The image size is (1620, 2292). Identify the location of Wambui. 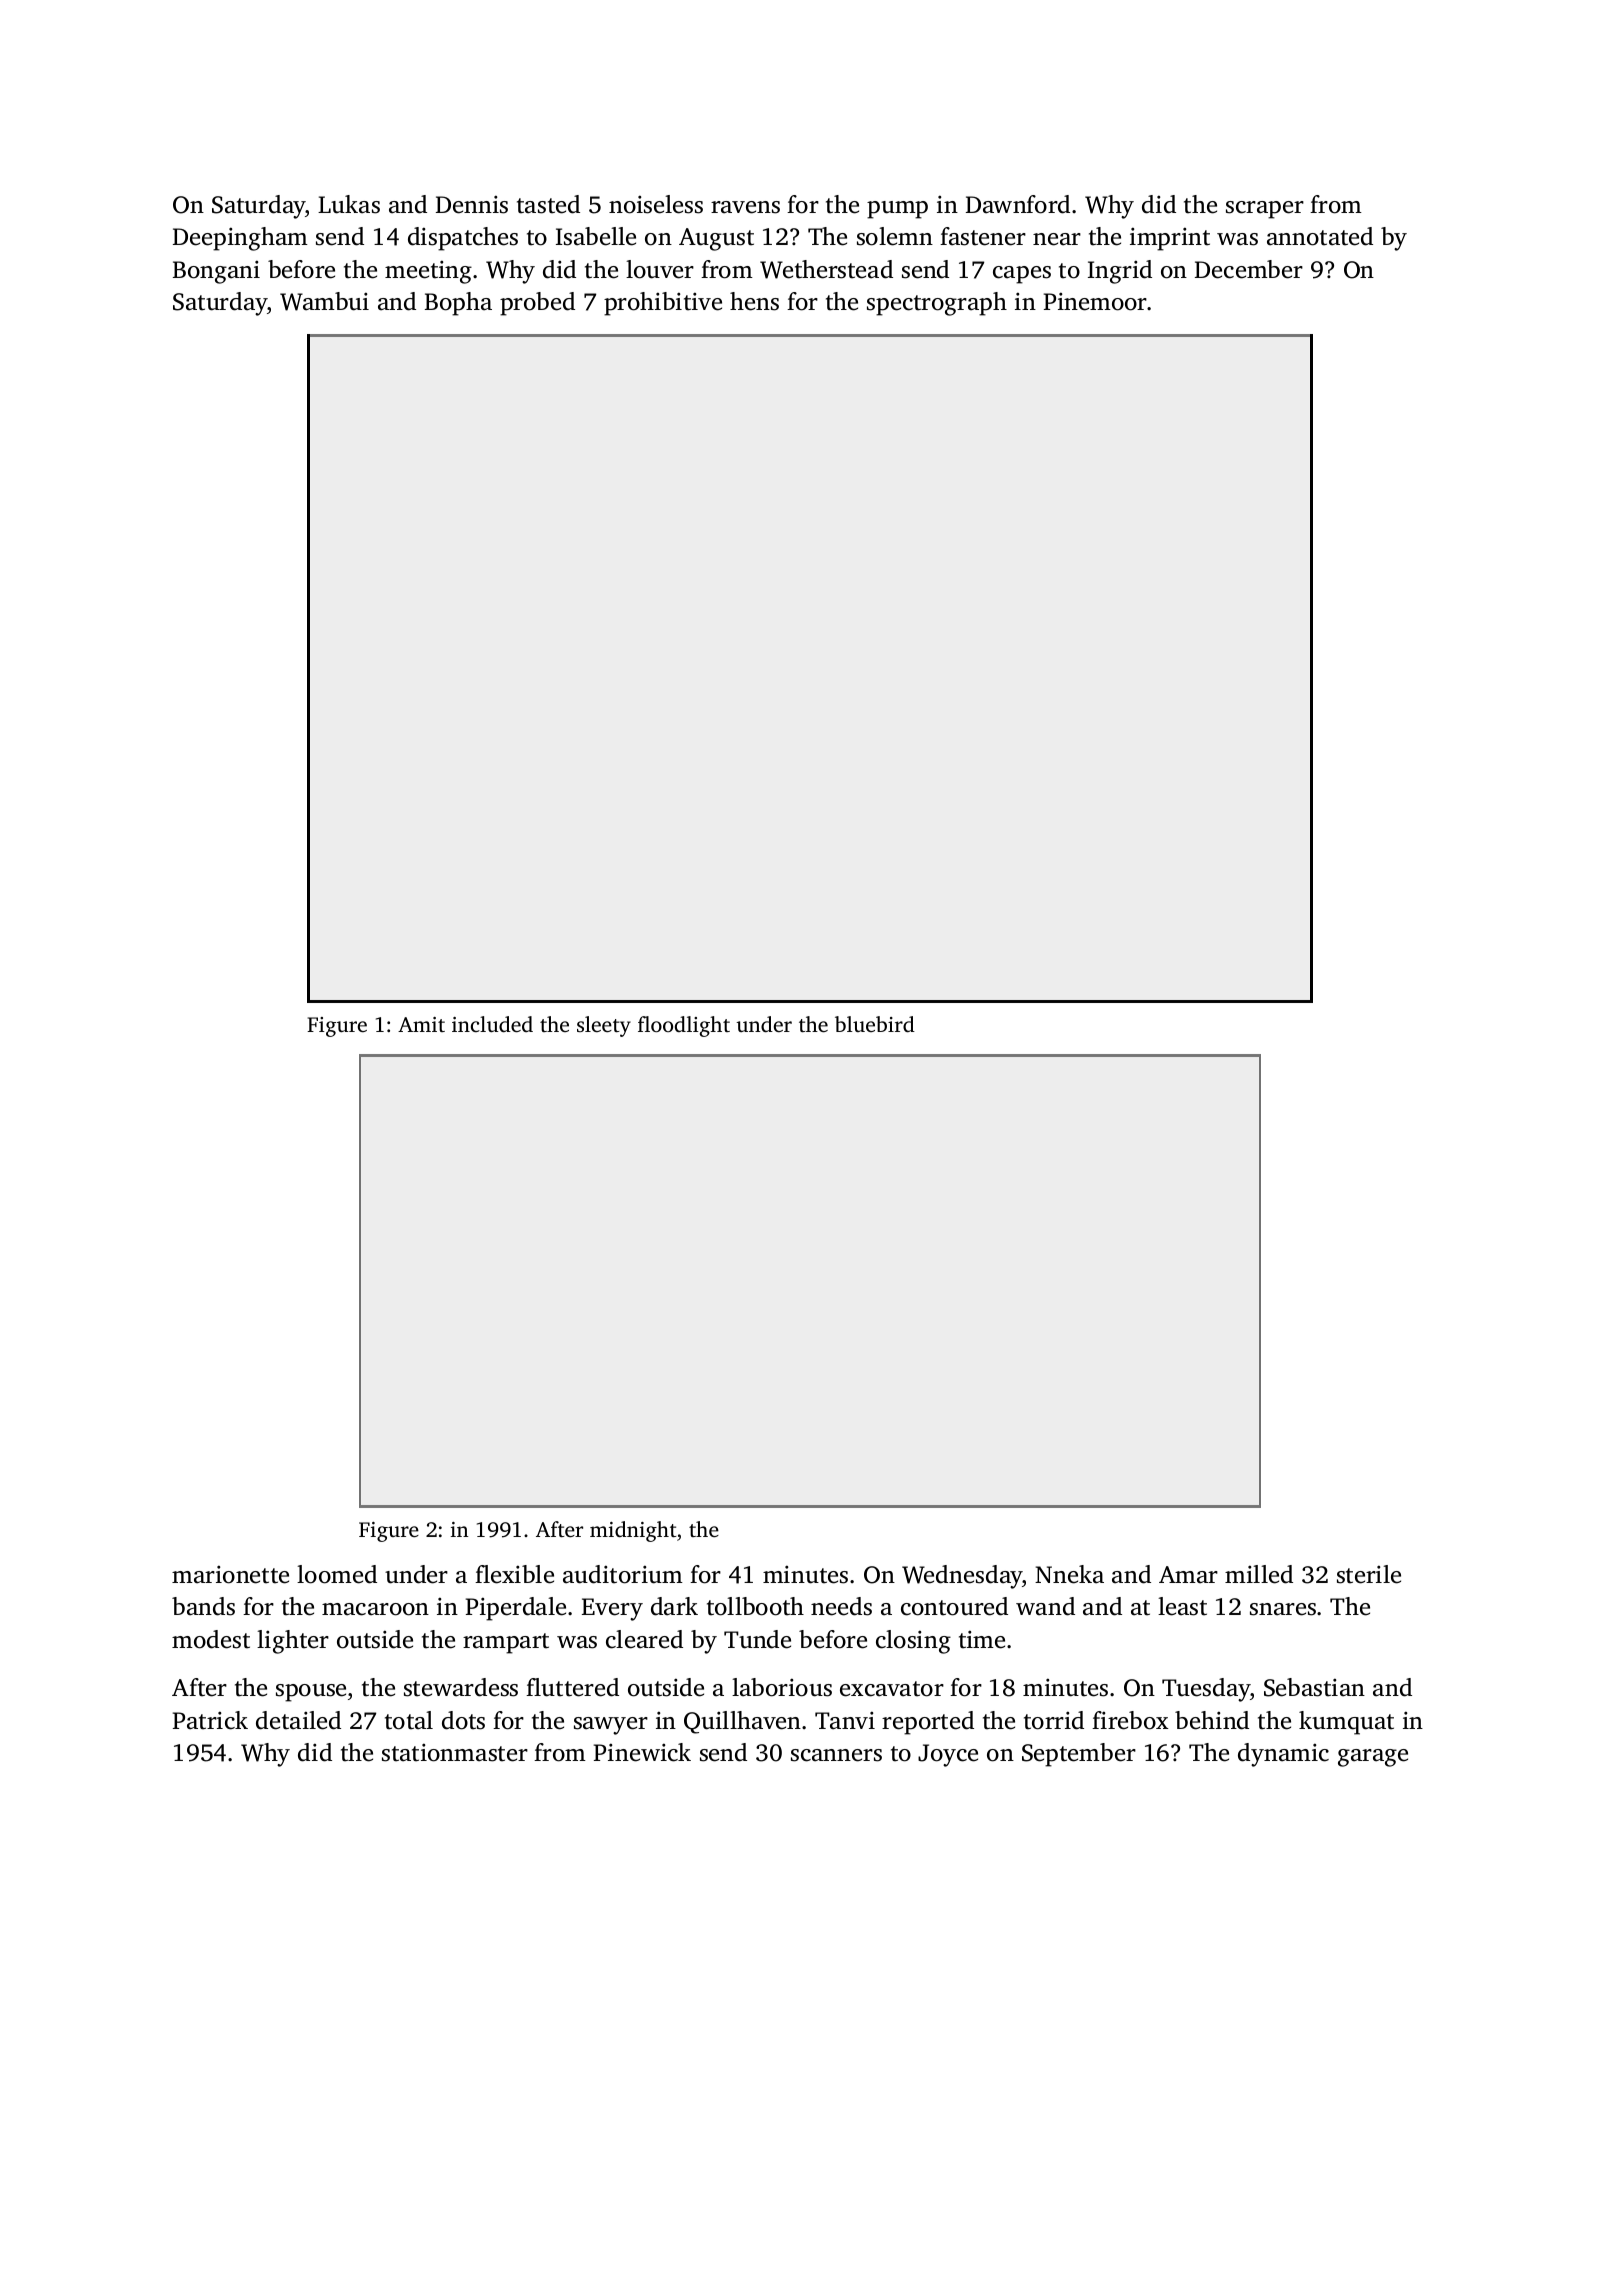
(324, 301).
